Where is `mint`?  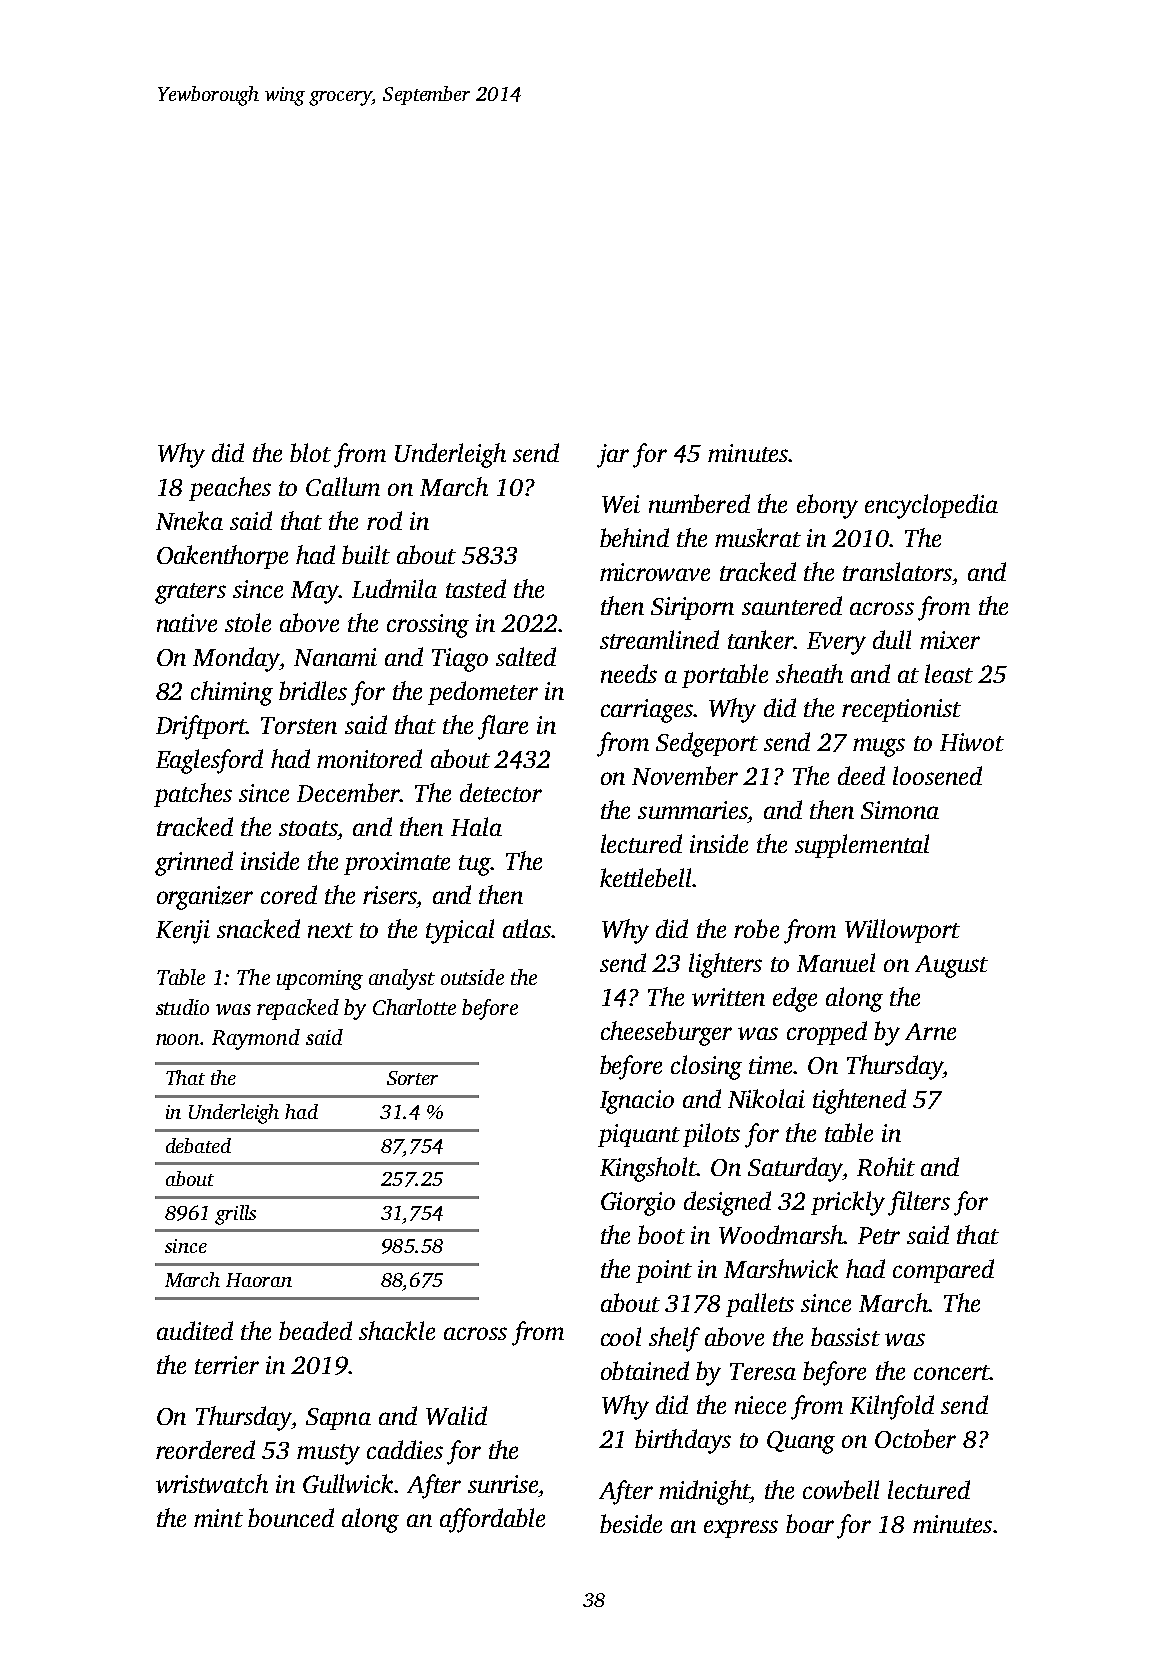
mint is located at coordinates (218, 1518).
